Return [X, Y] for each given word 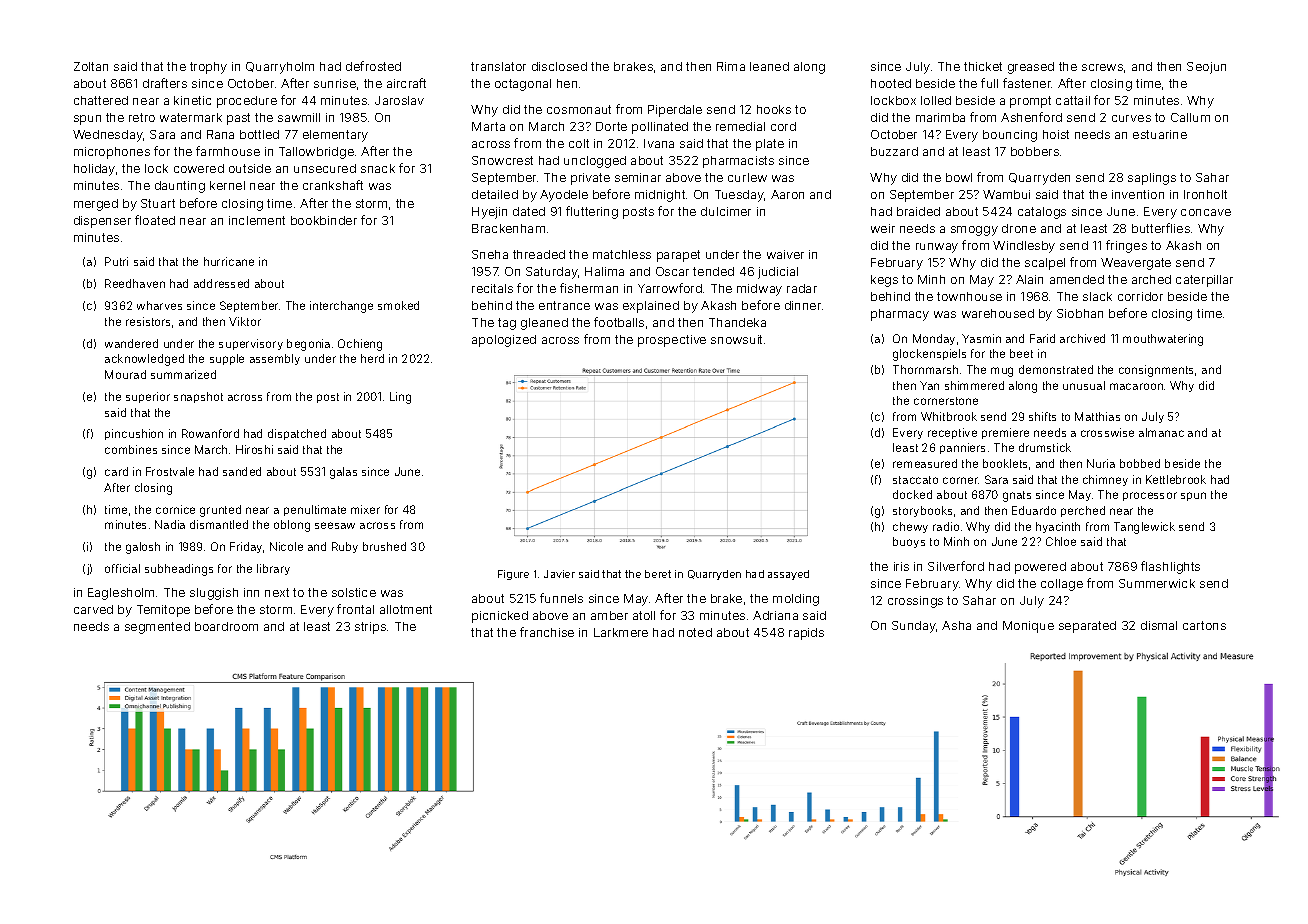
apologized [504, 341]
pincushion [134, 434]
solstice [354, 592]
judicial [778, 273]
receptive [952, 433]
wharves [159, 305]
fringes [1126, 246]
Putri [116, 261]
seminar [638, 177]
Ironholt [1205, 194]
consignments [1156, 371]
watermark [191, 117]
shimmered [974, 385]
